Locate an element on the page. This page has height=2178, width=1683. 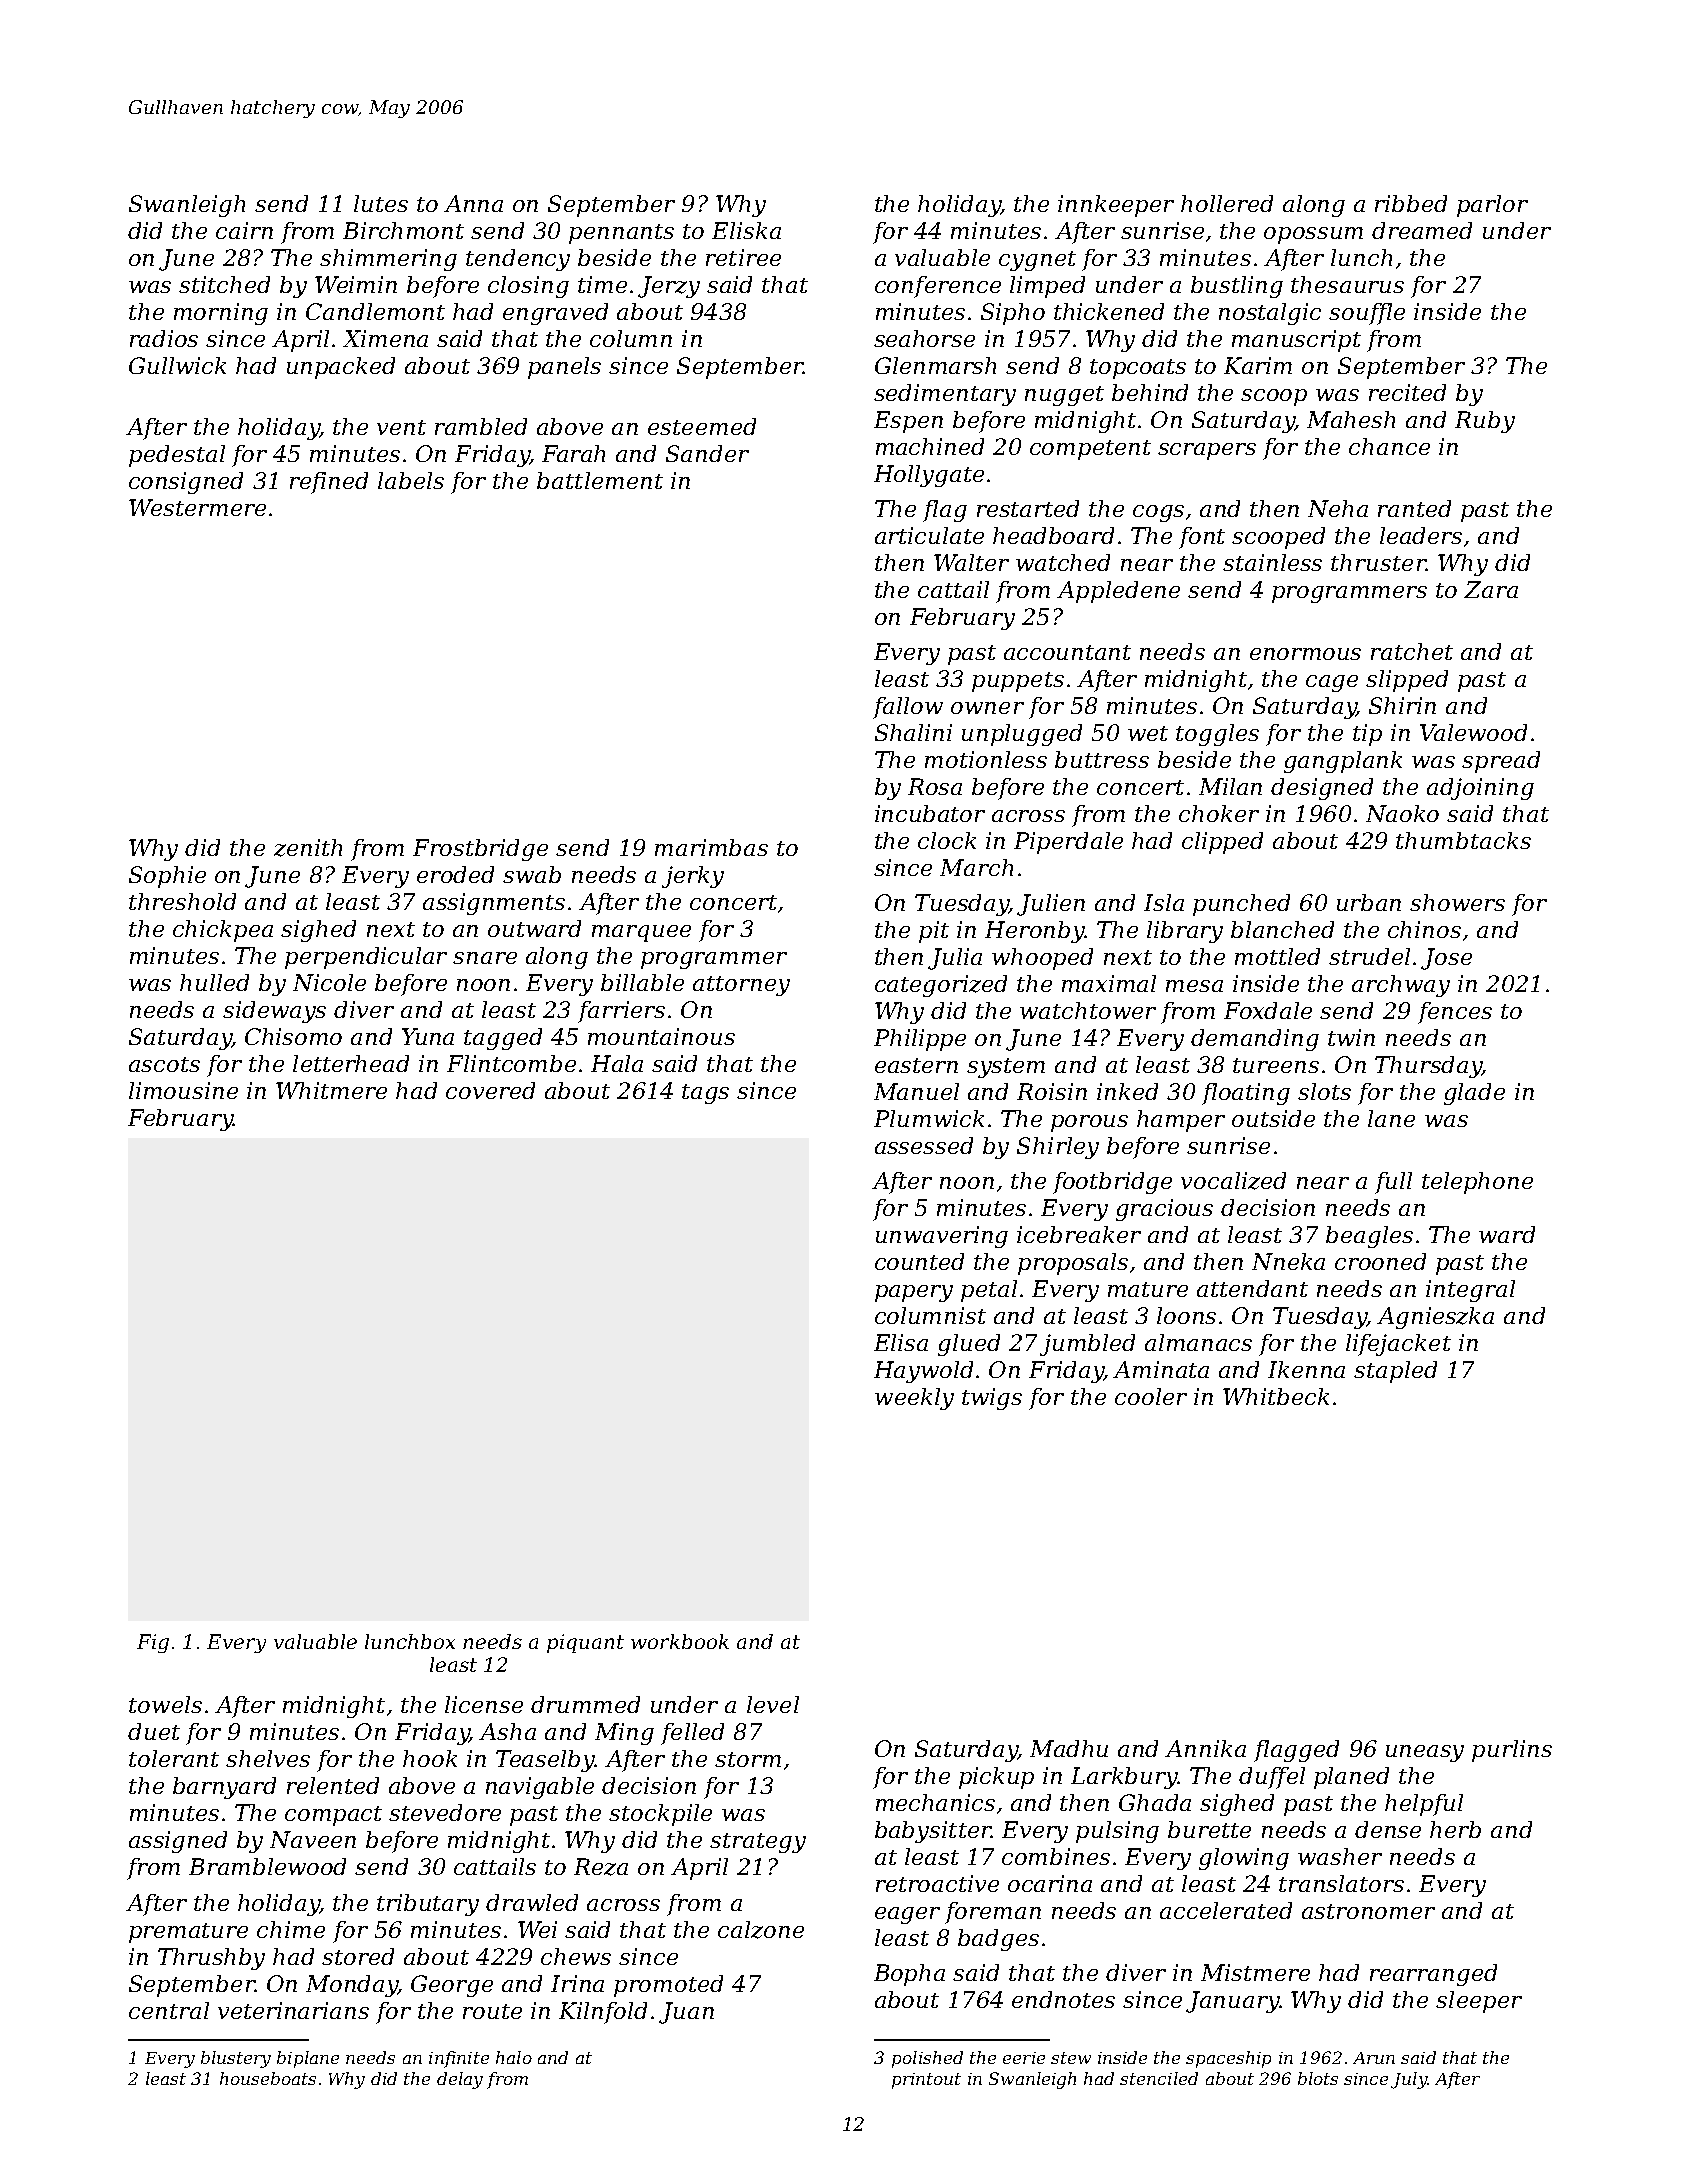
pennants is located at coordinates (621, 234).
